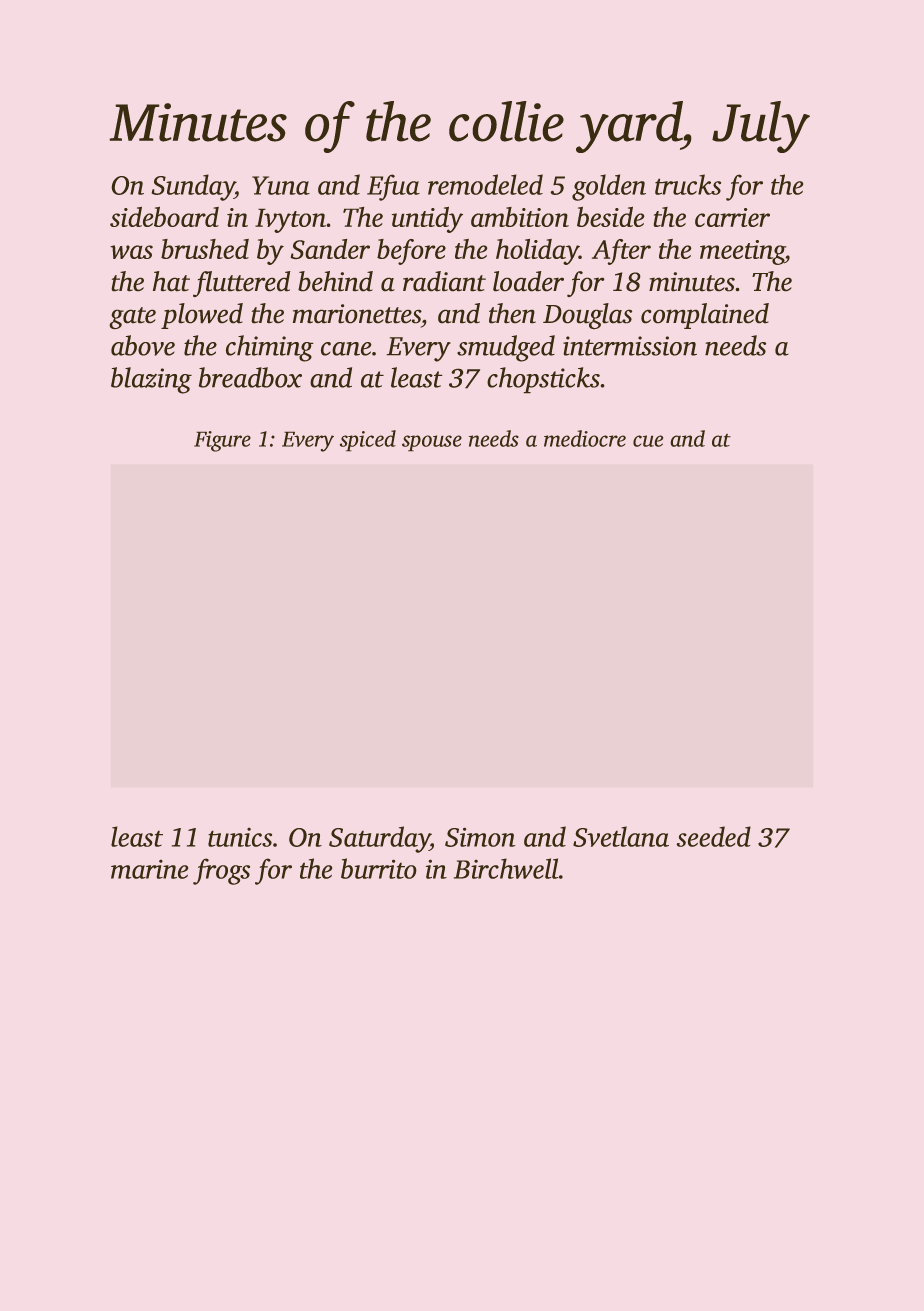  Describe the element at coordinates (485, 184) in the screenshot. I see `remodeled` at that location.
